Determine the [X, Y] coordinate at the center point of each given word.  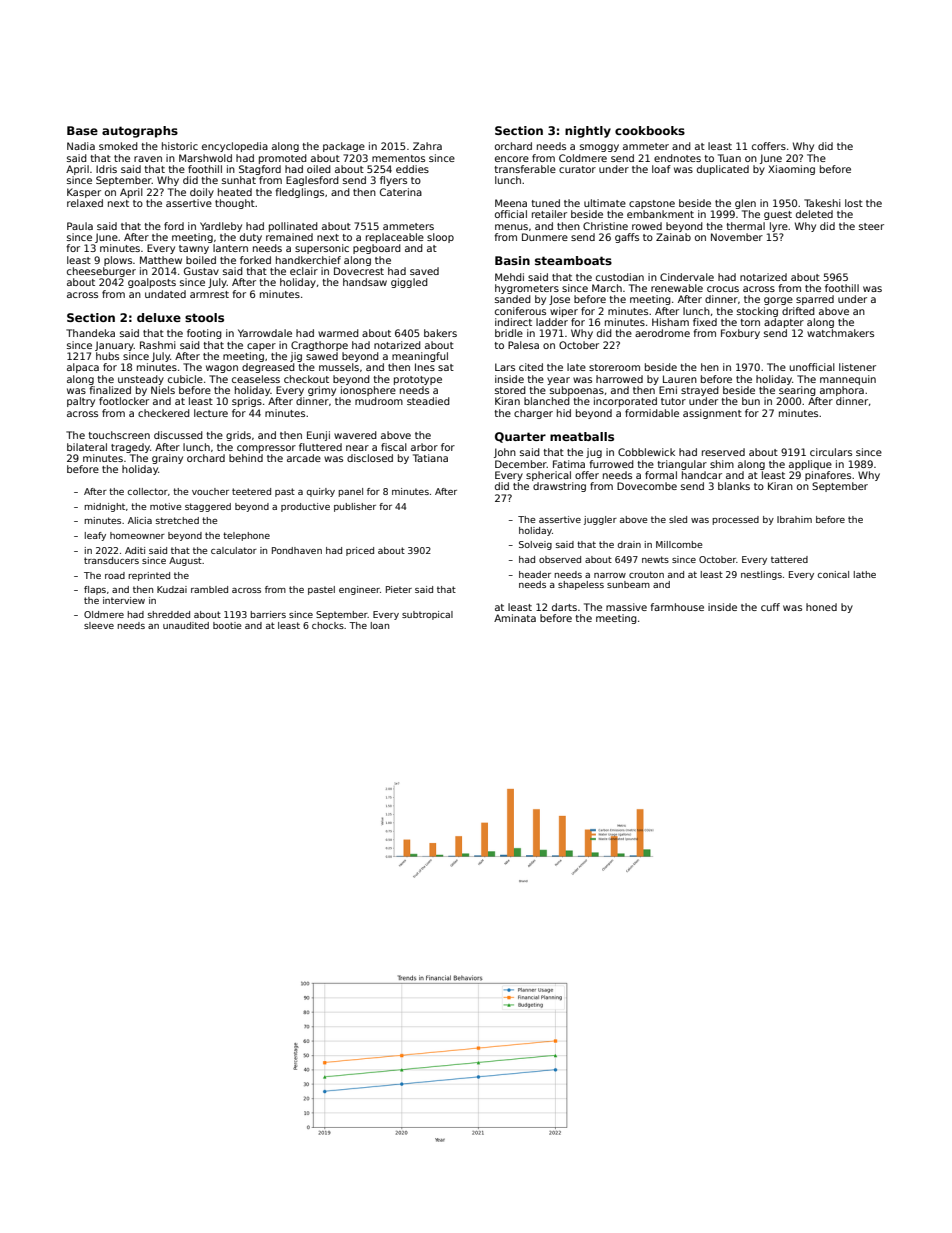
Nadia [81, 146]
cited [531, 367]
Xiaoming [791, 170]
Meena [511, 203]
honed [821, 607]
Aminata [515, 618]
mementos [398, 158]
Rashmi [158, 345]
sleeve [99, 625]
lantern [230, 248]
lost [854, 203]
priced [360, 551]
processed [735, 520]
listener [857, 367]
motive [165, 506]
